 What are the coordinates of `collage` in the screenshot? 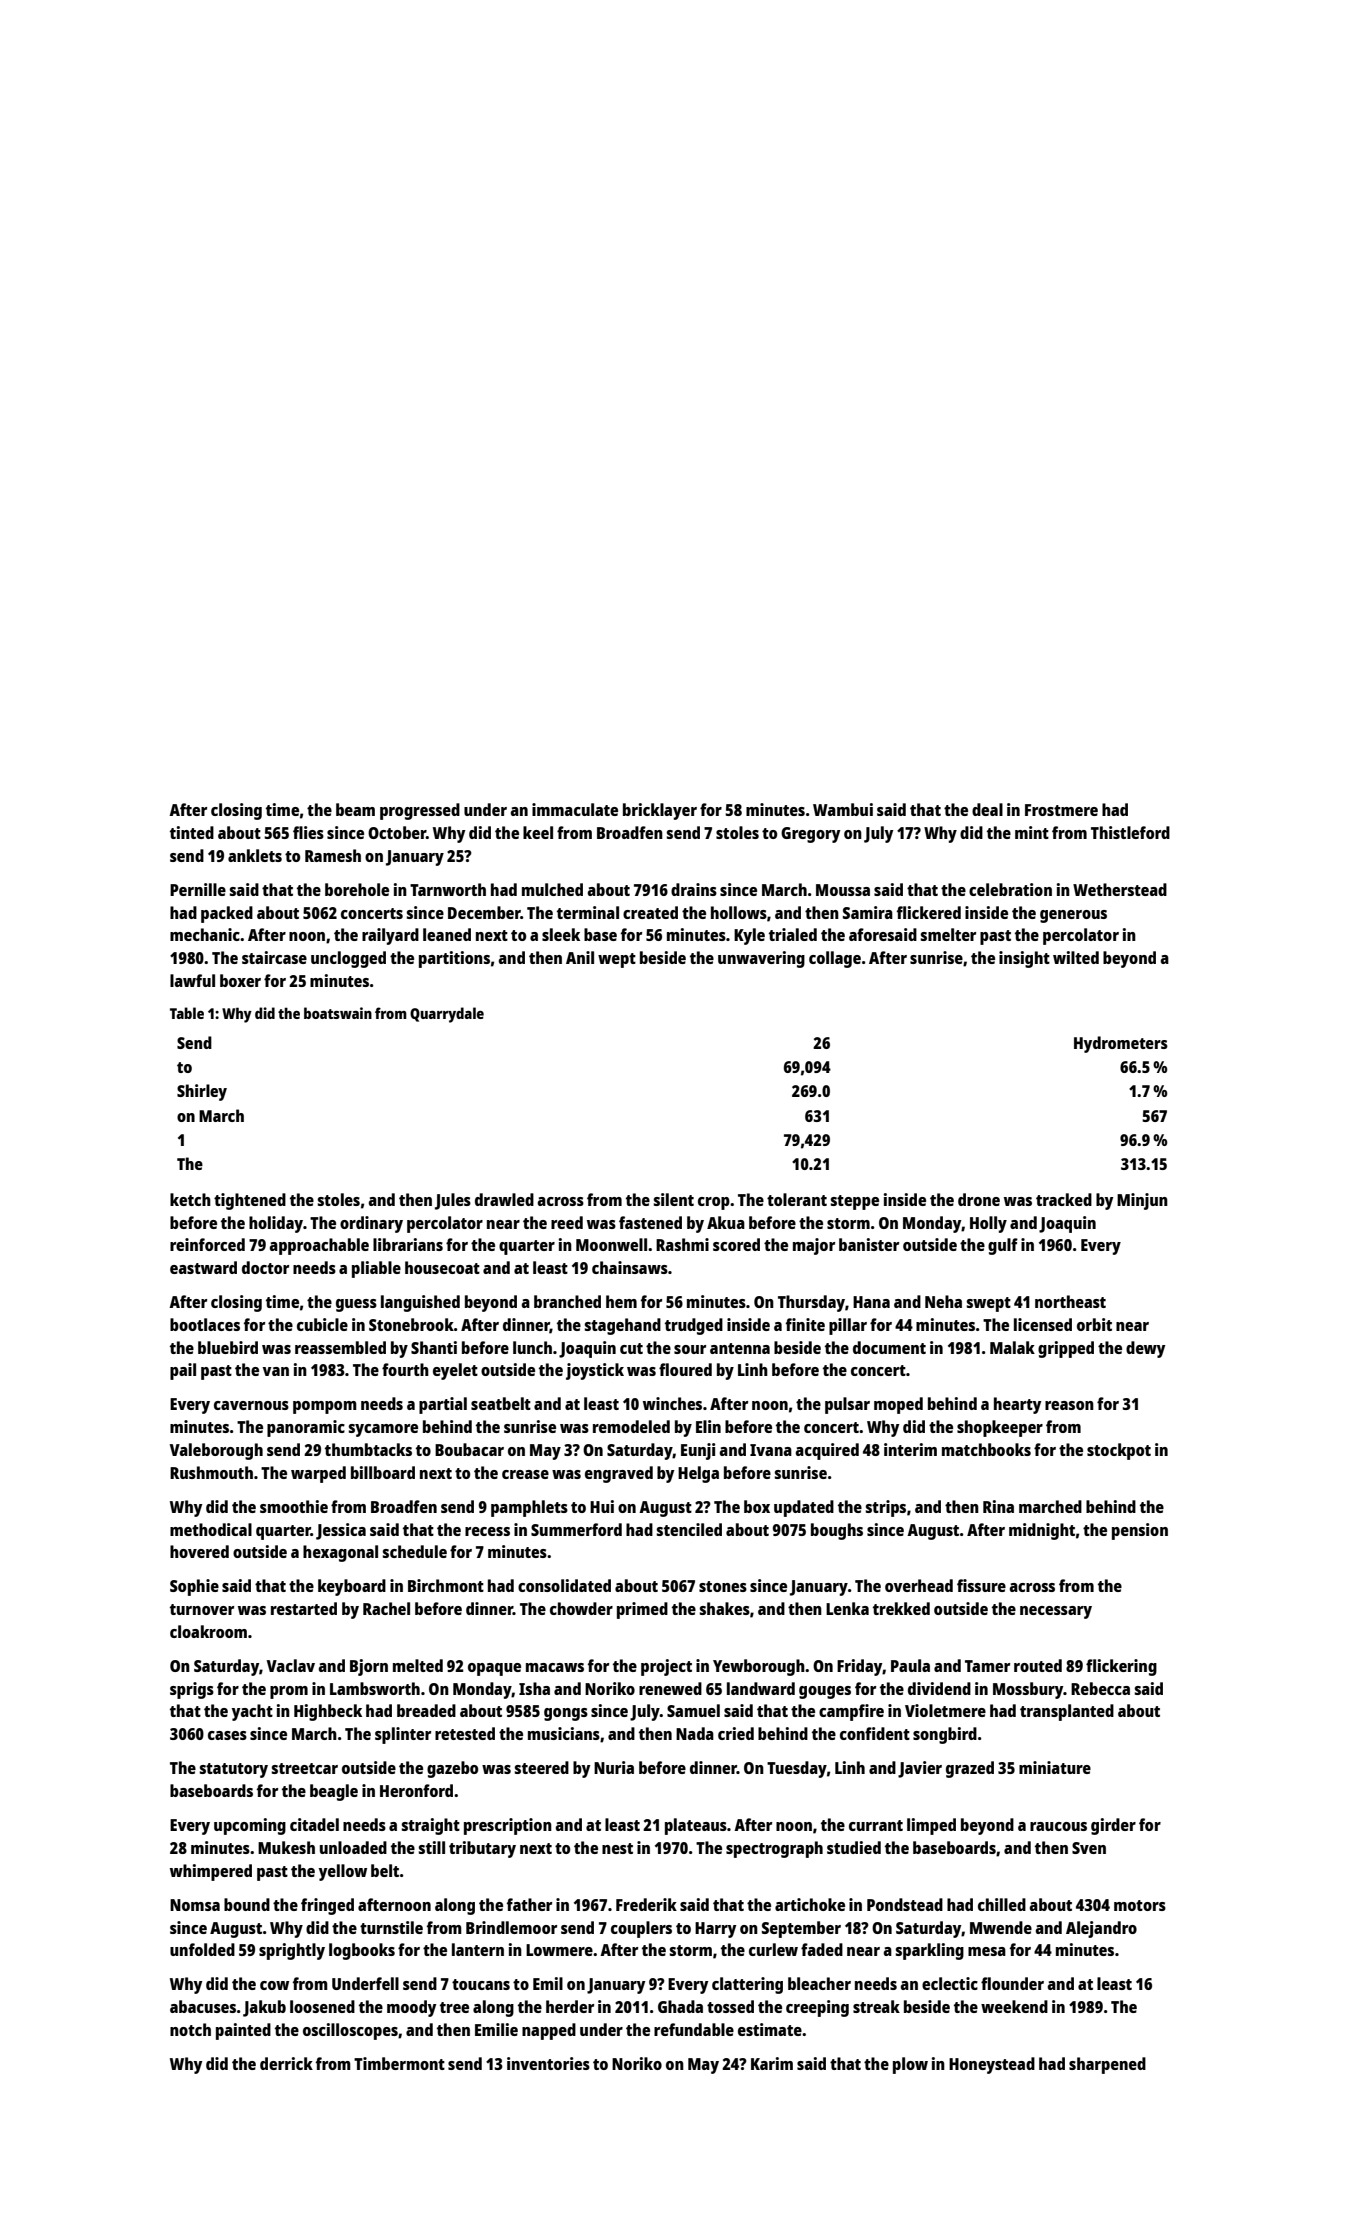 It's located at (835, 959).
